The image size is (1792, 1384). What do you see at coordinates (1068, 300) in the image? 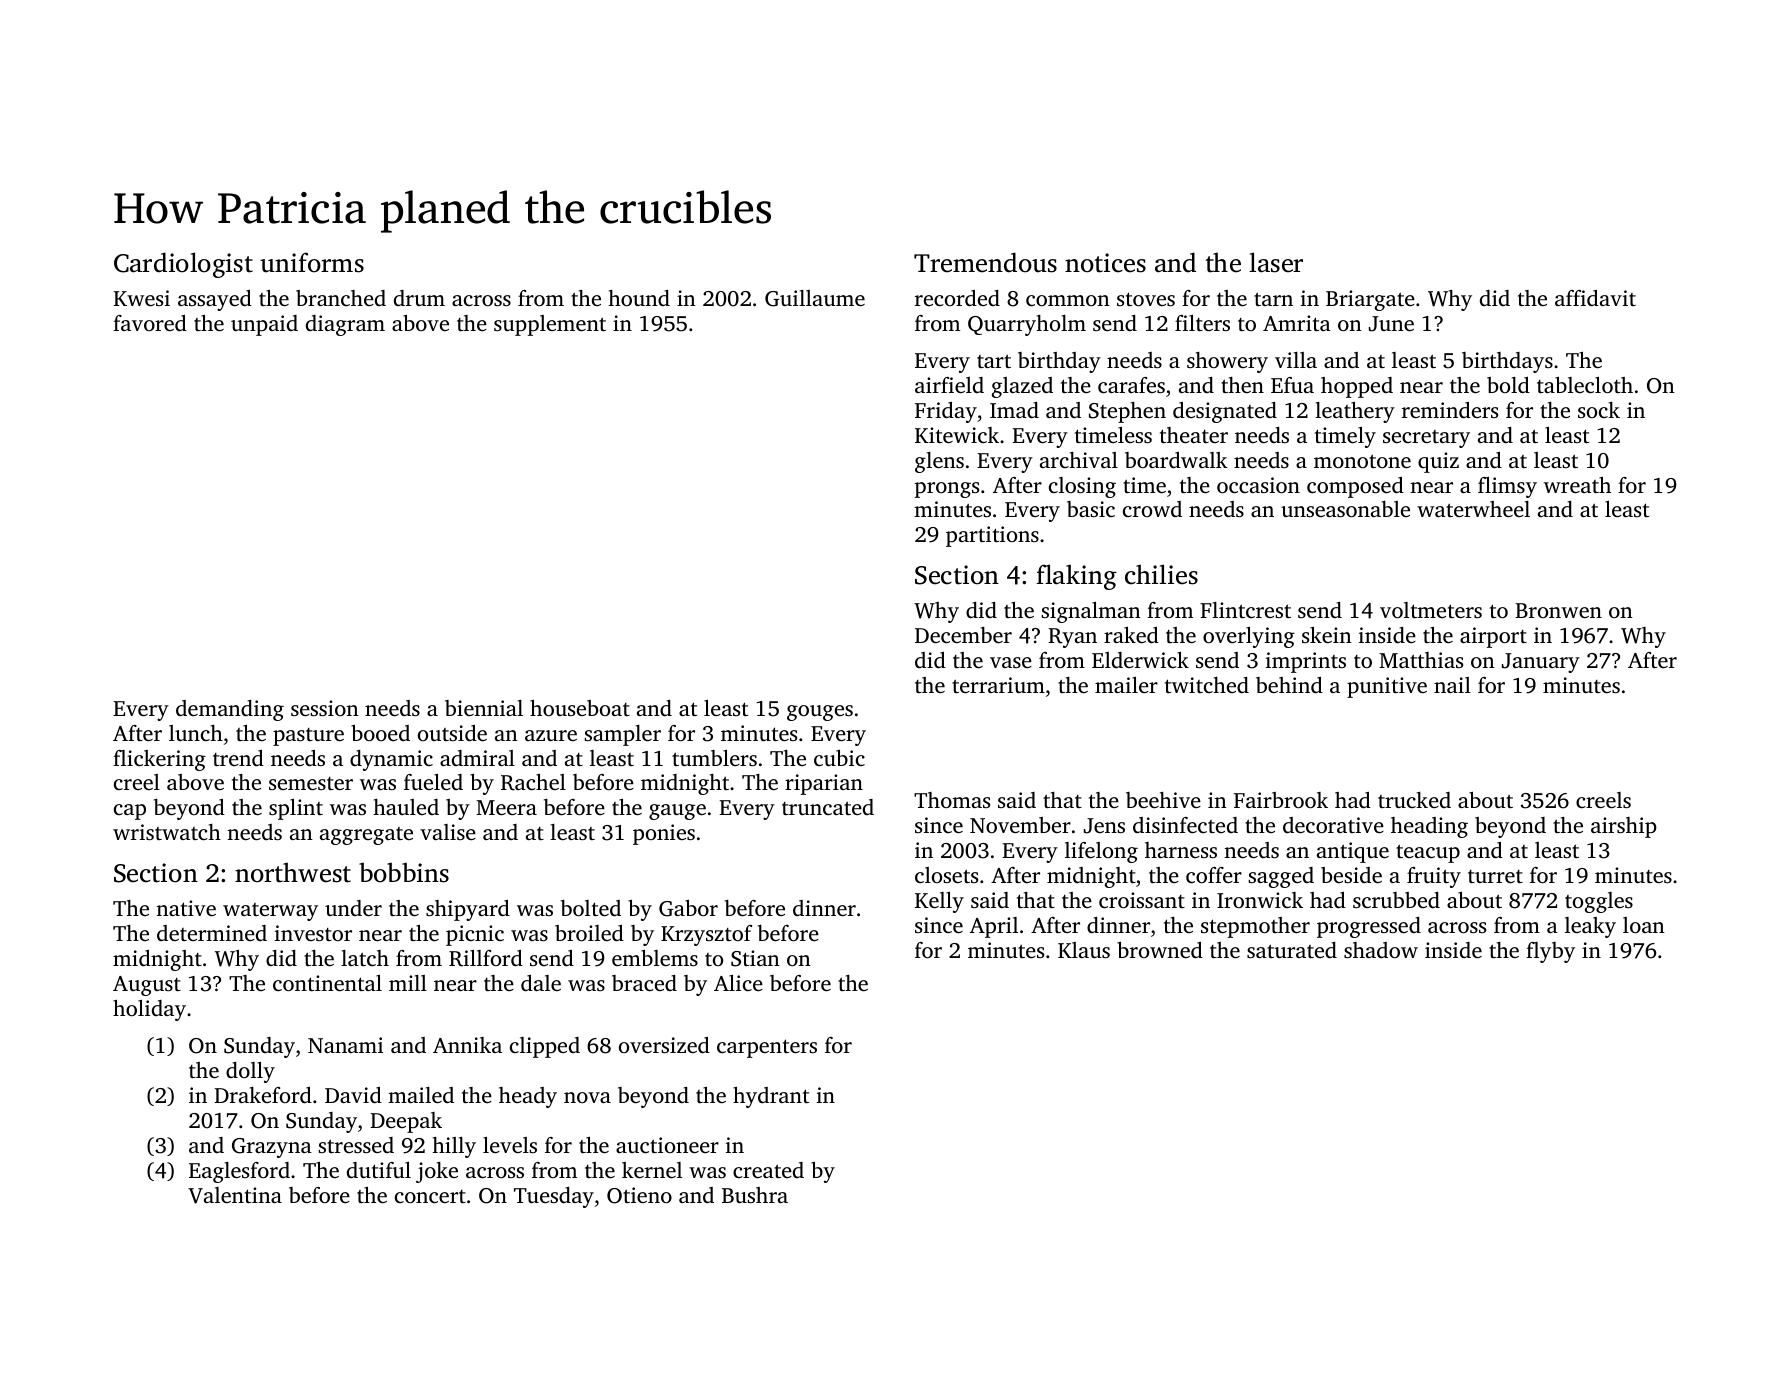
I see `common` at bounding box center [1068, 300].
